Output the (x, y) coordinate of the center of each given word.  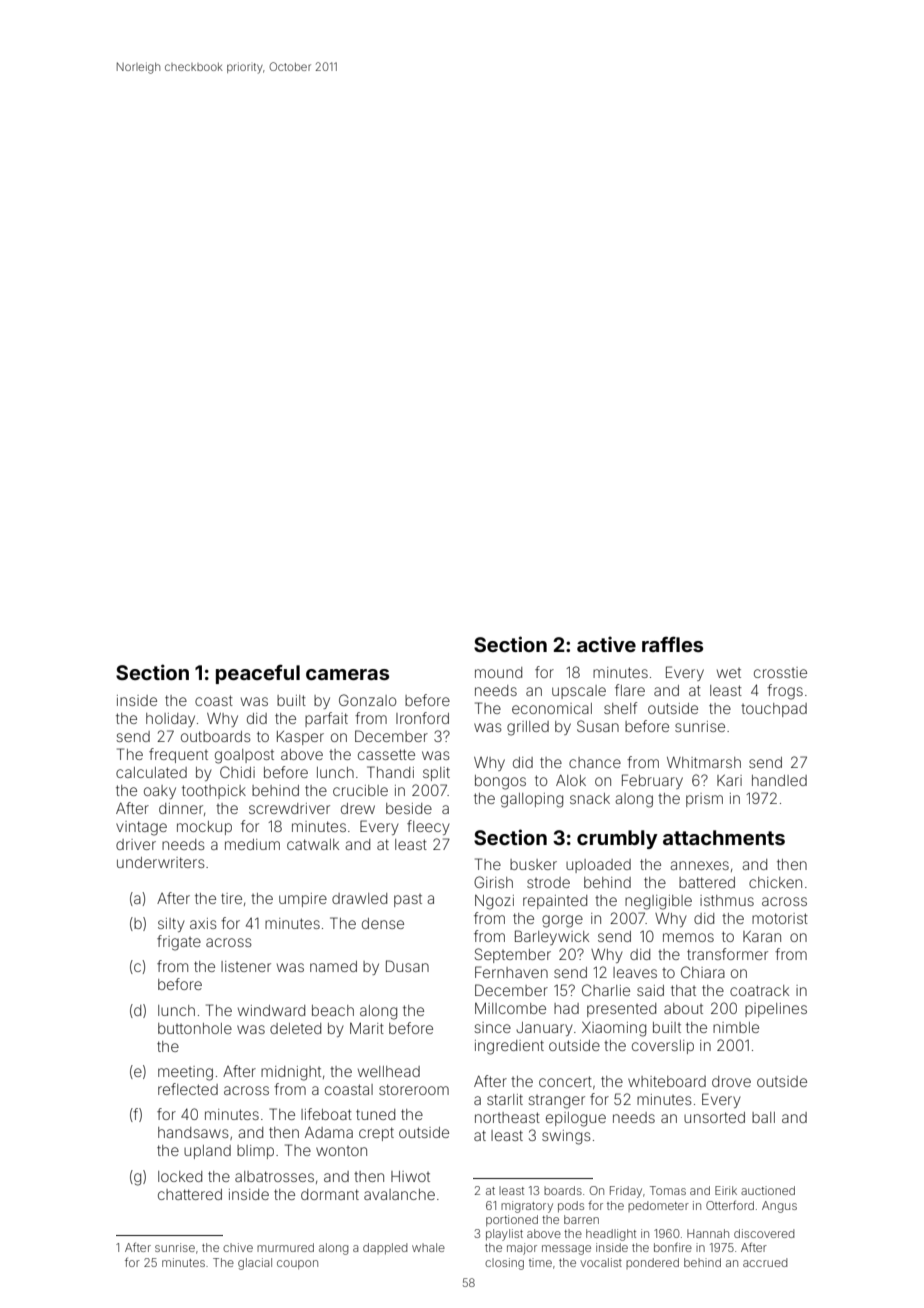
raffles (672, 644)
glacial (255, 1264)
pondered (652, 1263)
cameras (347, 674)
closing (504, 1264)
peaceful (258, 674)
